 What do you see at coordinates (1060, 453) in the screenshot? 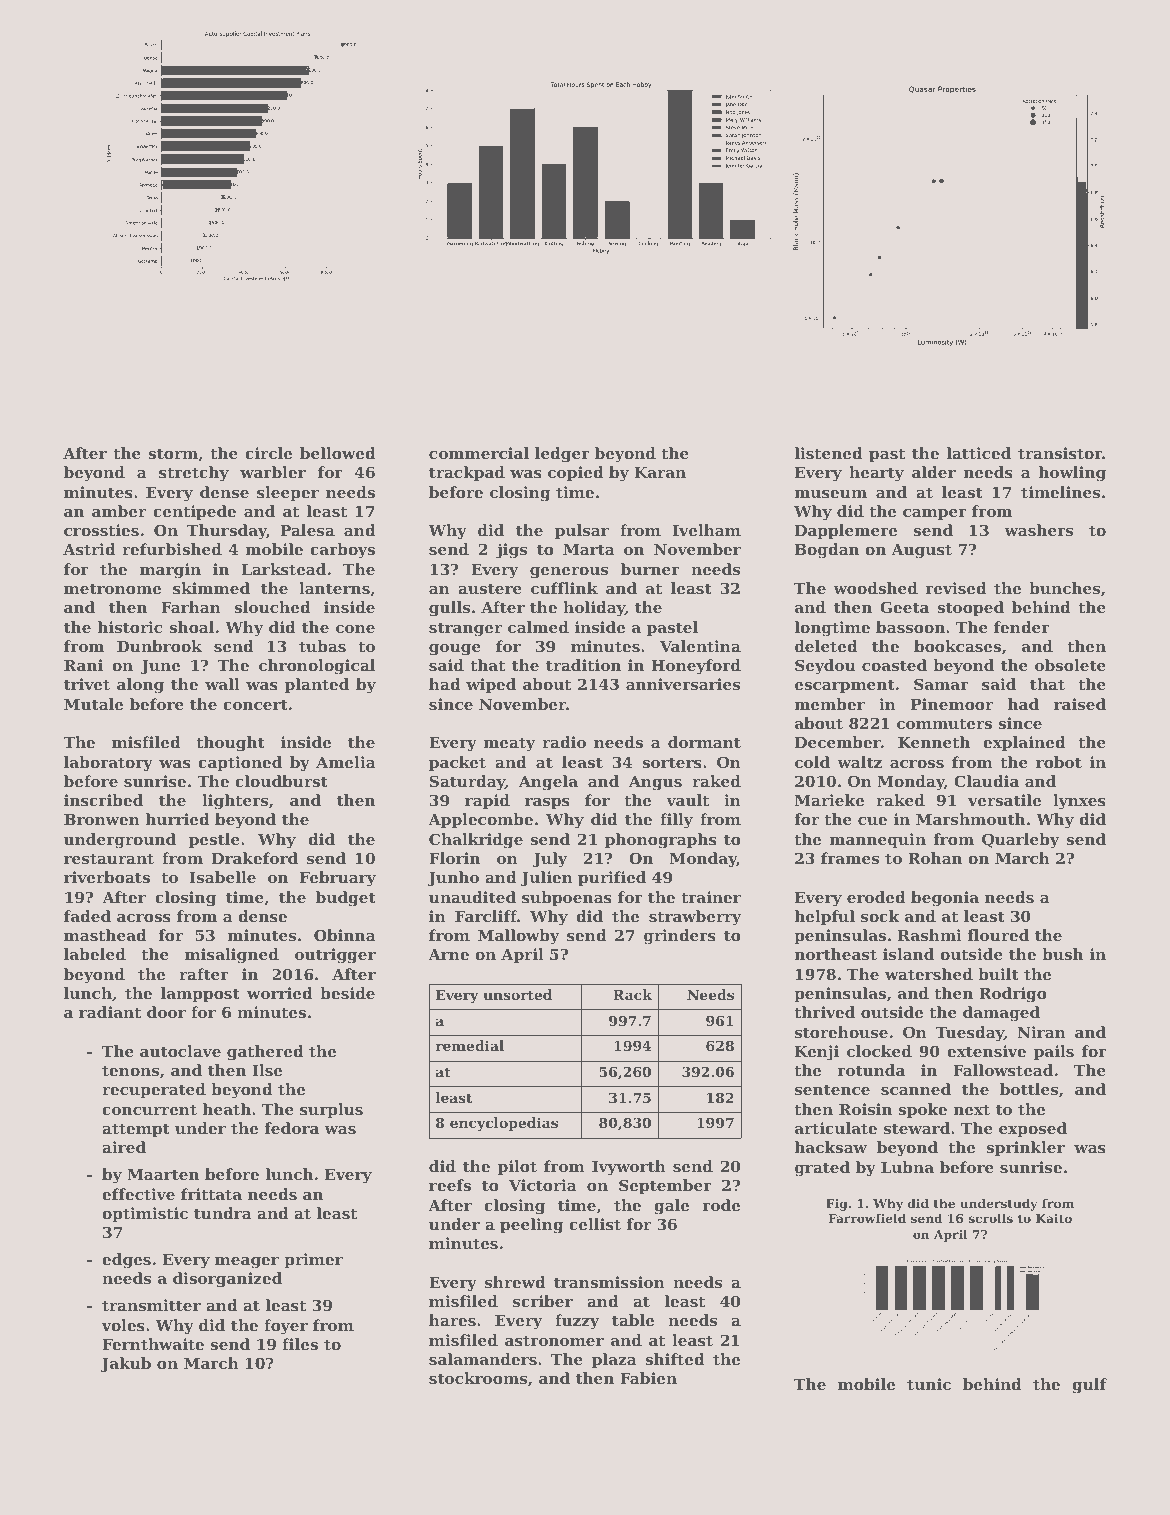
I see `transistor` at bounding box center [1060, 453].
